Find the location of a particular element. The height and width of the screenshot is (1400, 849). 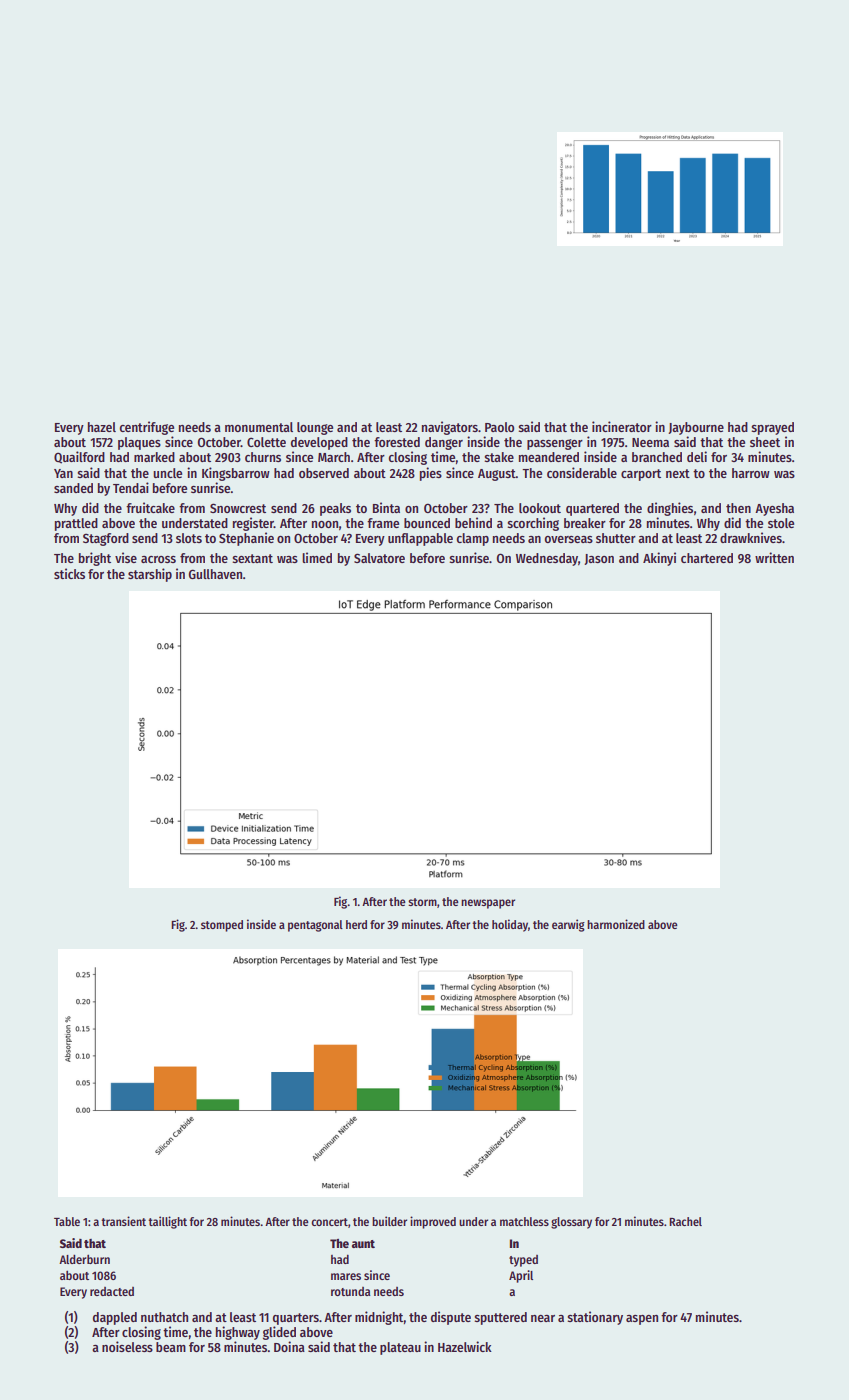

Rachel is located at coordinates (685, 1221).
